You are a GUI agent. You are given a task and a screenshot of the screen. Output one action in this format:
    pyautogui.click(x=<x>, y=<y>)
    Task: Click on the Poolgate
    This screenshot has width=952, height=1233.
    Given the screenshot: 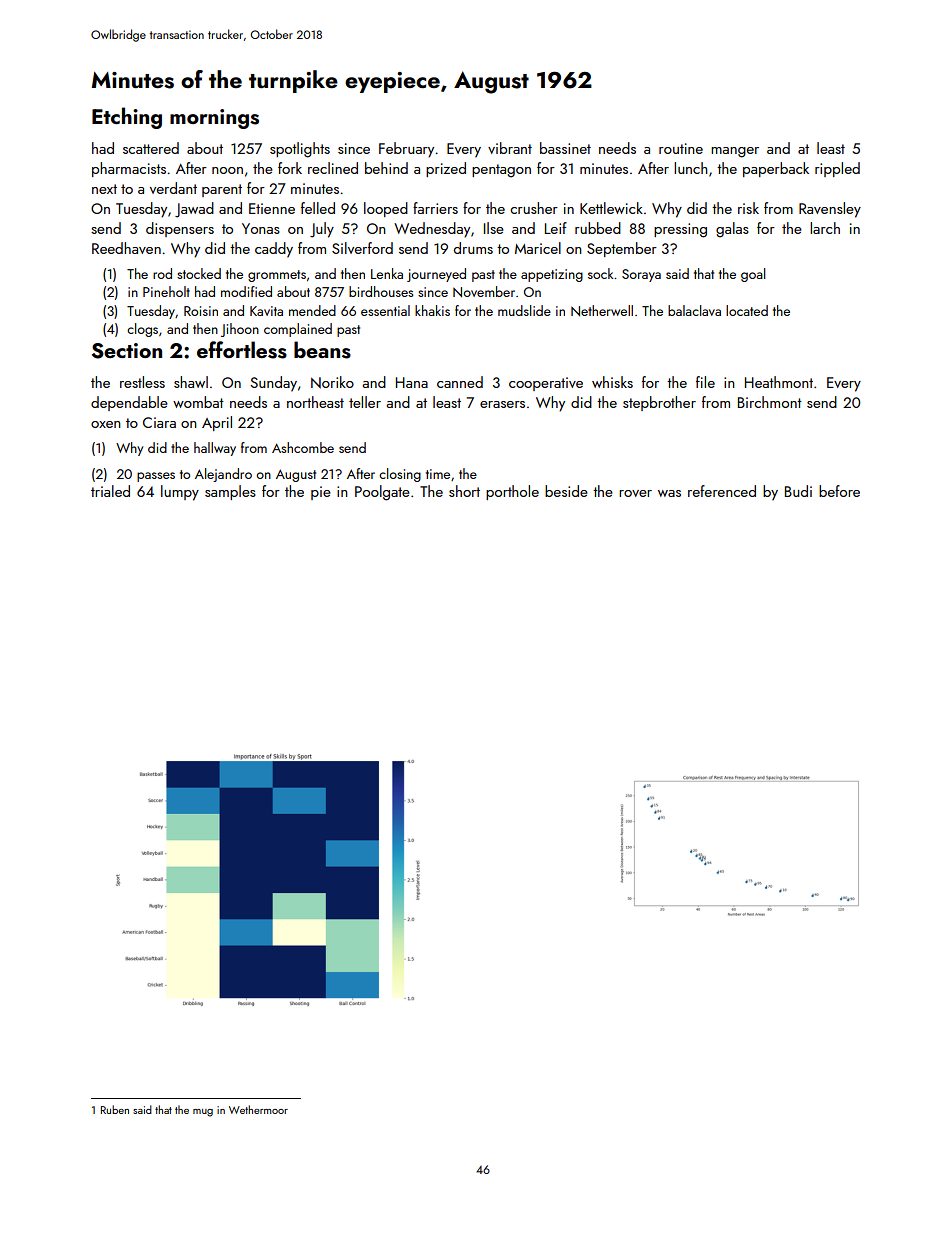 What is the action you would take?
    pyautogui.click(x=382, y=493)
